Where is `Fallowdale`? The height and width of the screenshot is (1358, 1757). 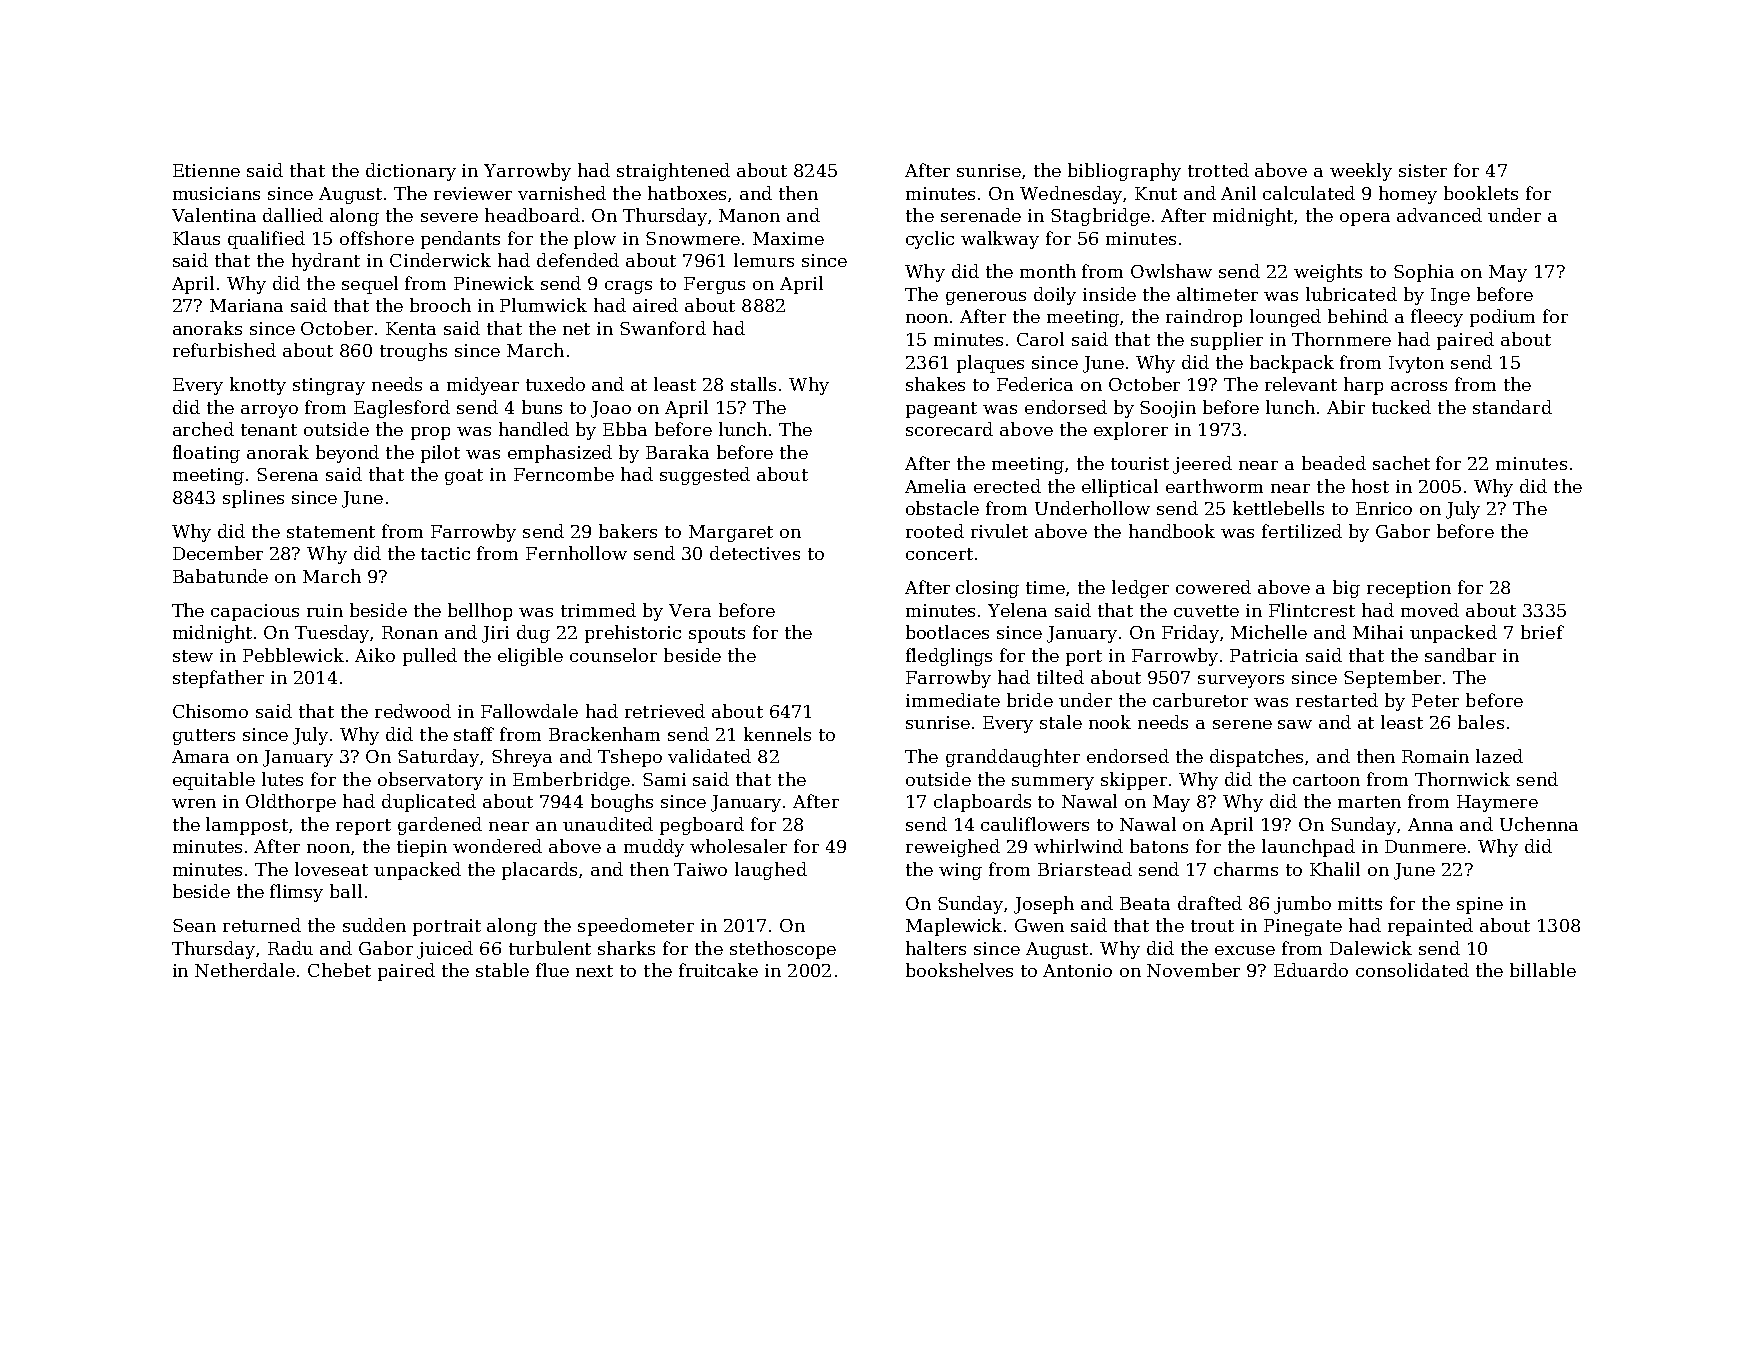
Fallowdale is located at coordinates (529, 711).
